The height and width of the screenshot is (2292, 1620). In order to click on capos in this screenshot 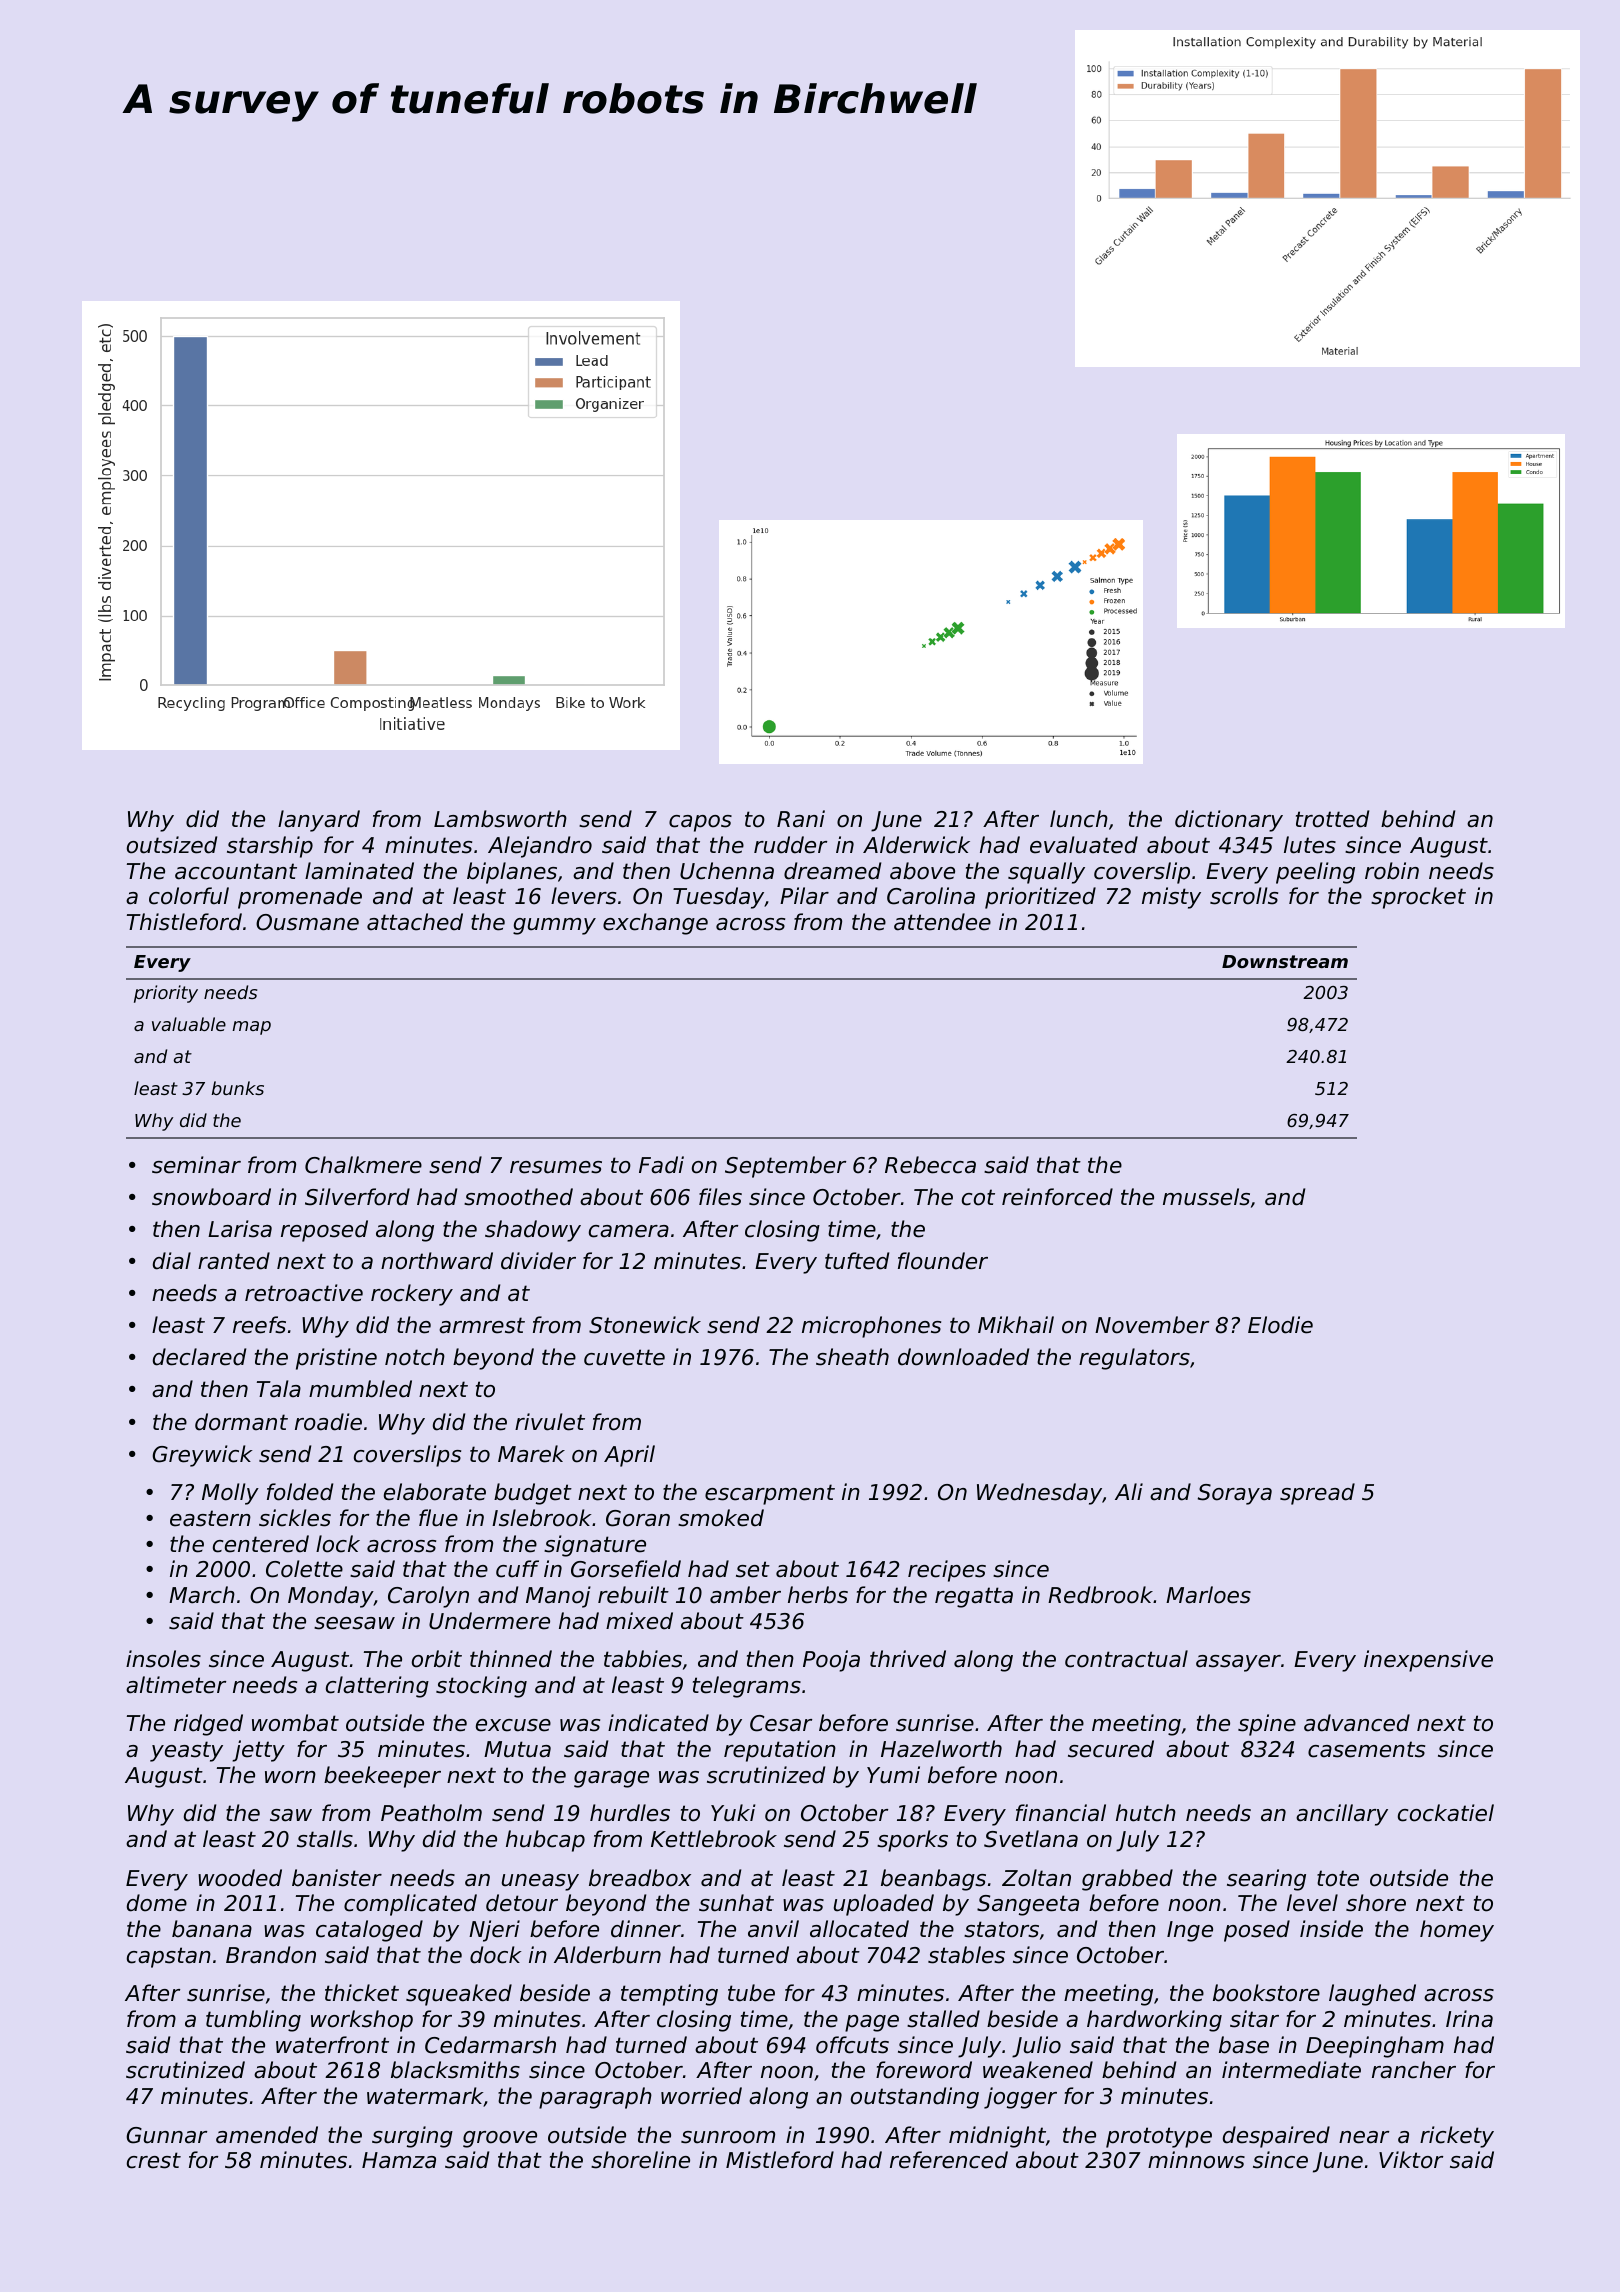, I will do `click(700, 823)`.
